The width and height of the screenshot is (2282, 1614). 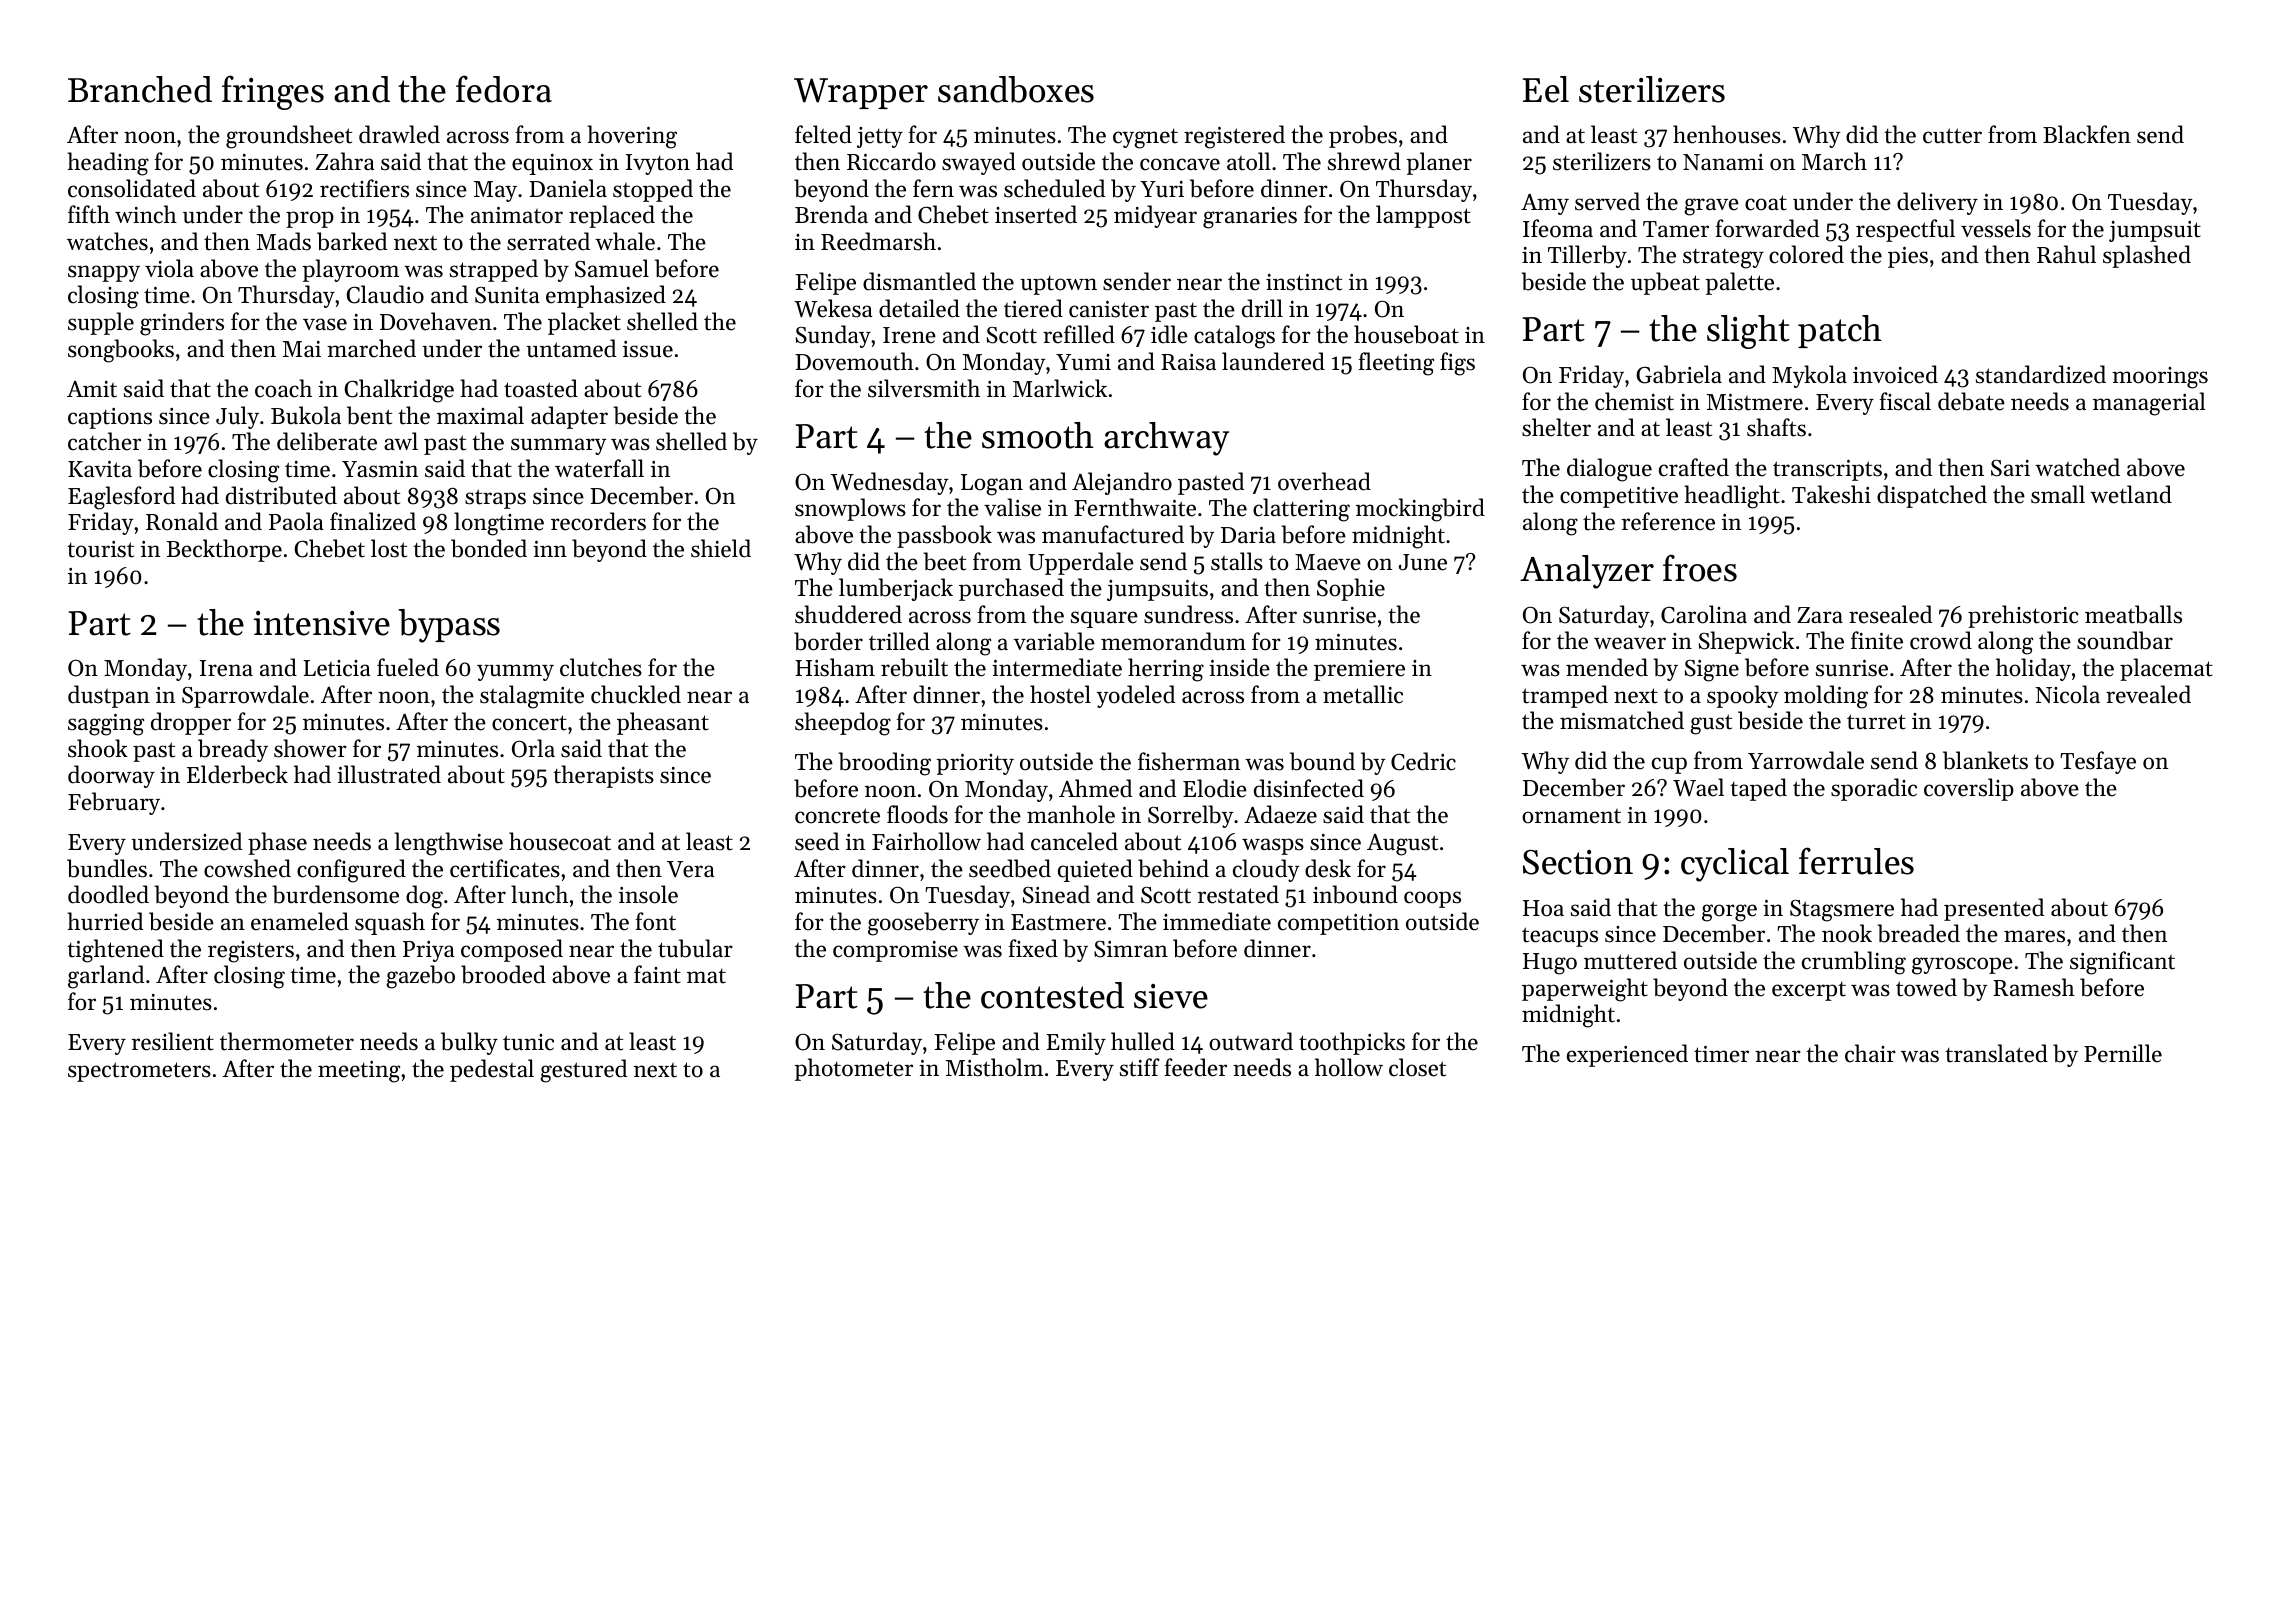 I want to click on registered, so click(x=1234, y=137).
